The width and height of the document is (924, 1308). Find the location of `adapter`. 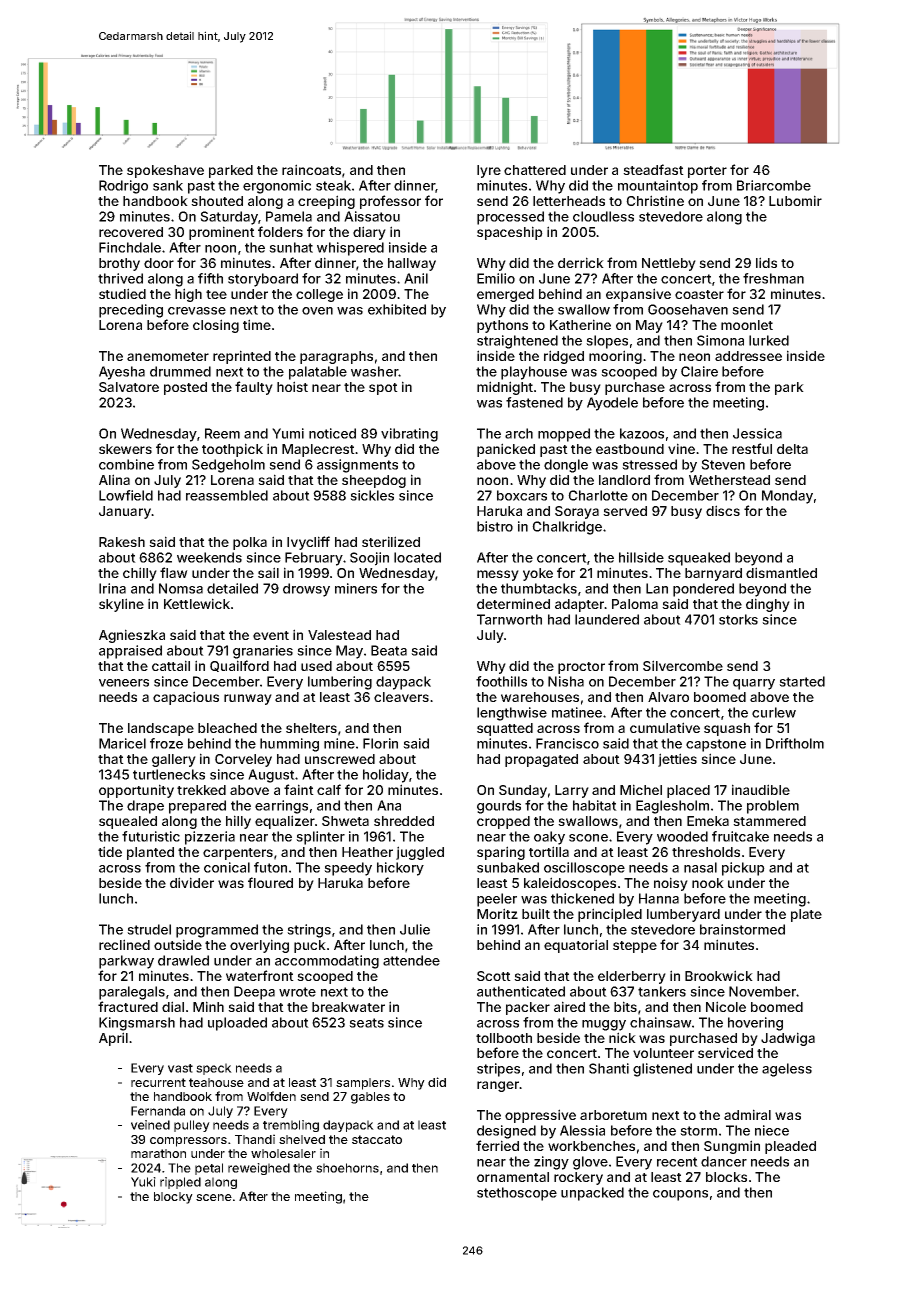

adapter is located at coordinates (579, 605).
